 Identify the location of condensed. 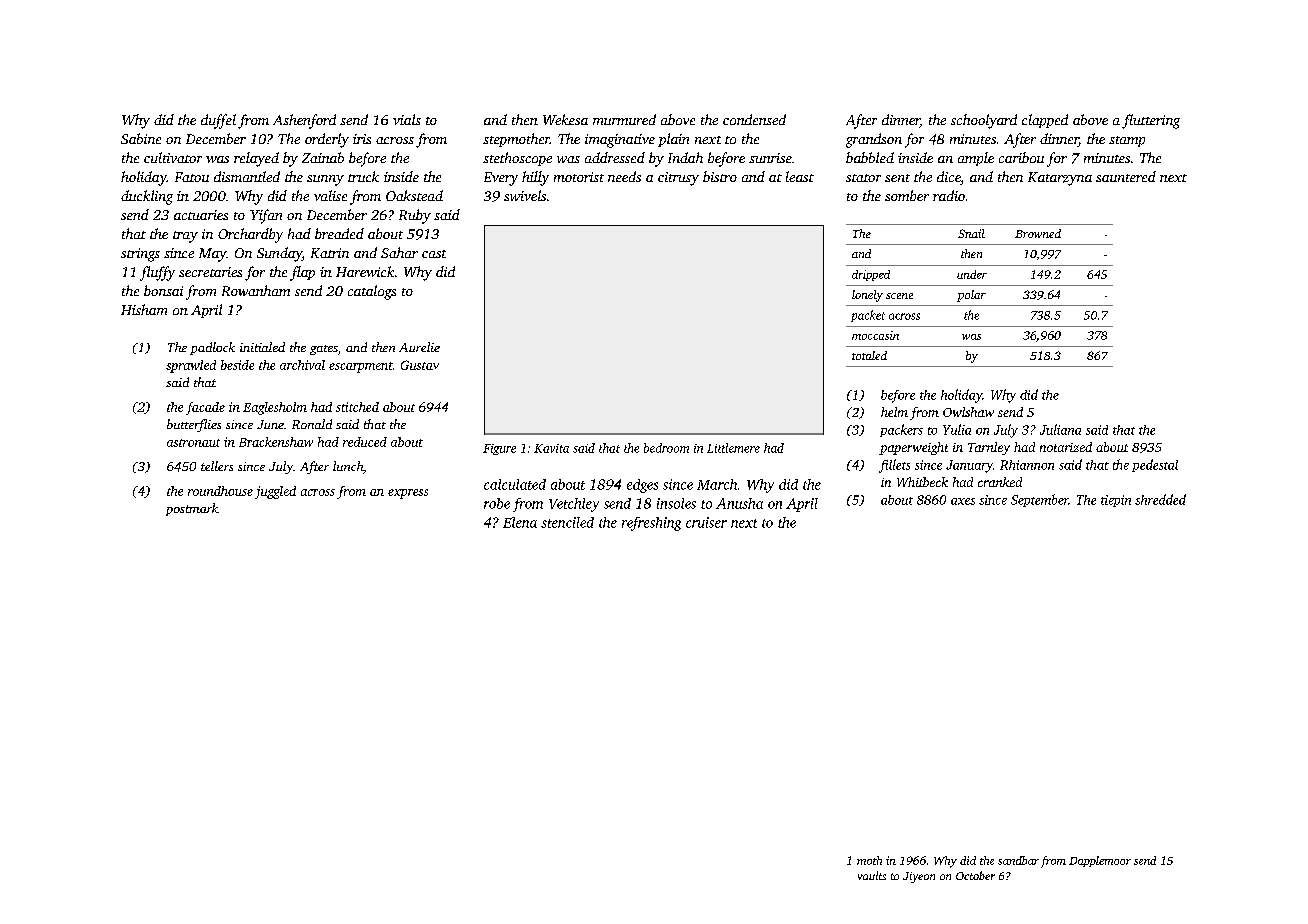
(754, 119).
